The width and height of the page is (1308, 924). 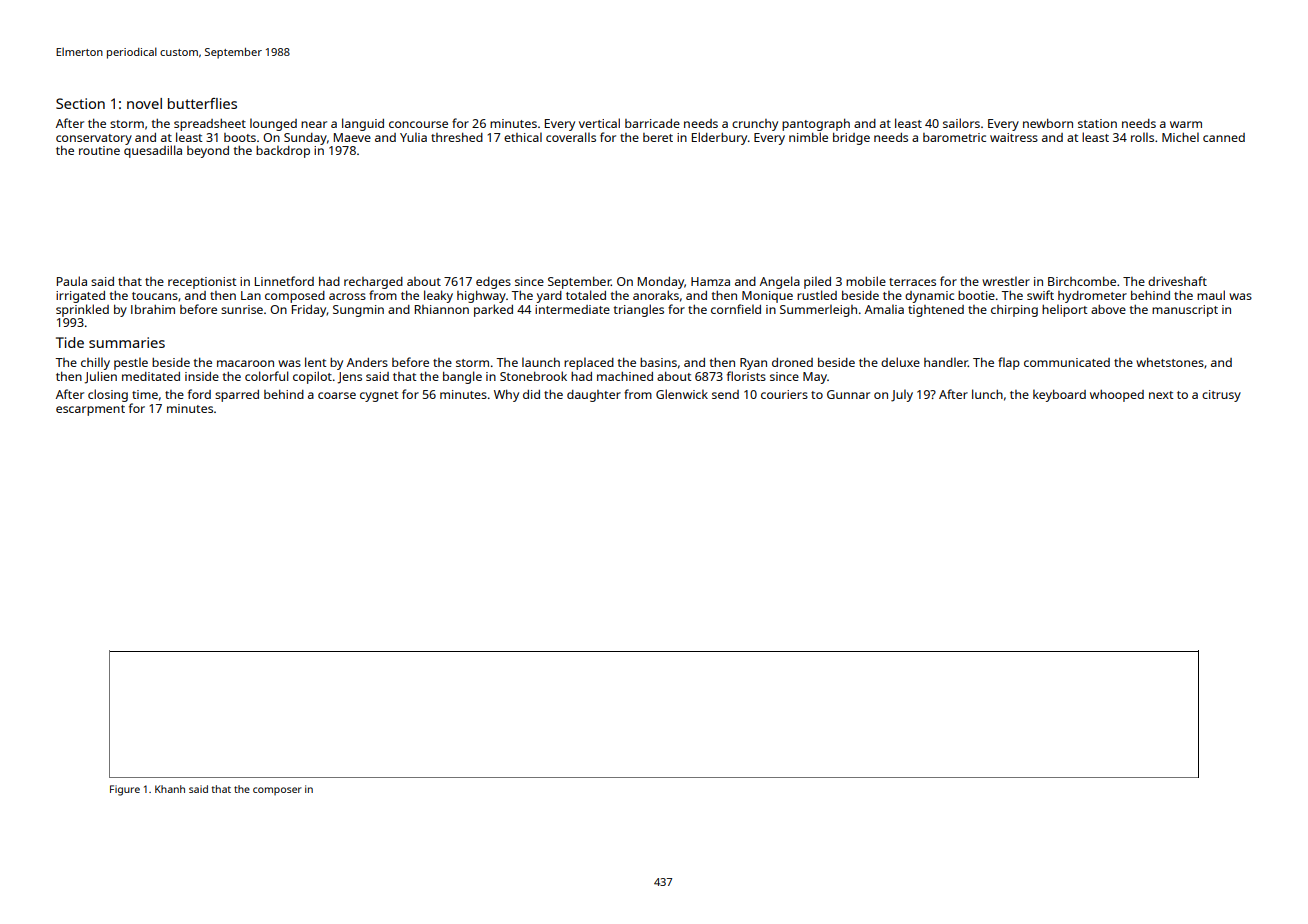 What do you see at coordinates (90, 410) in the page?
I see `escarpment` at bounding box center [90, 410].
